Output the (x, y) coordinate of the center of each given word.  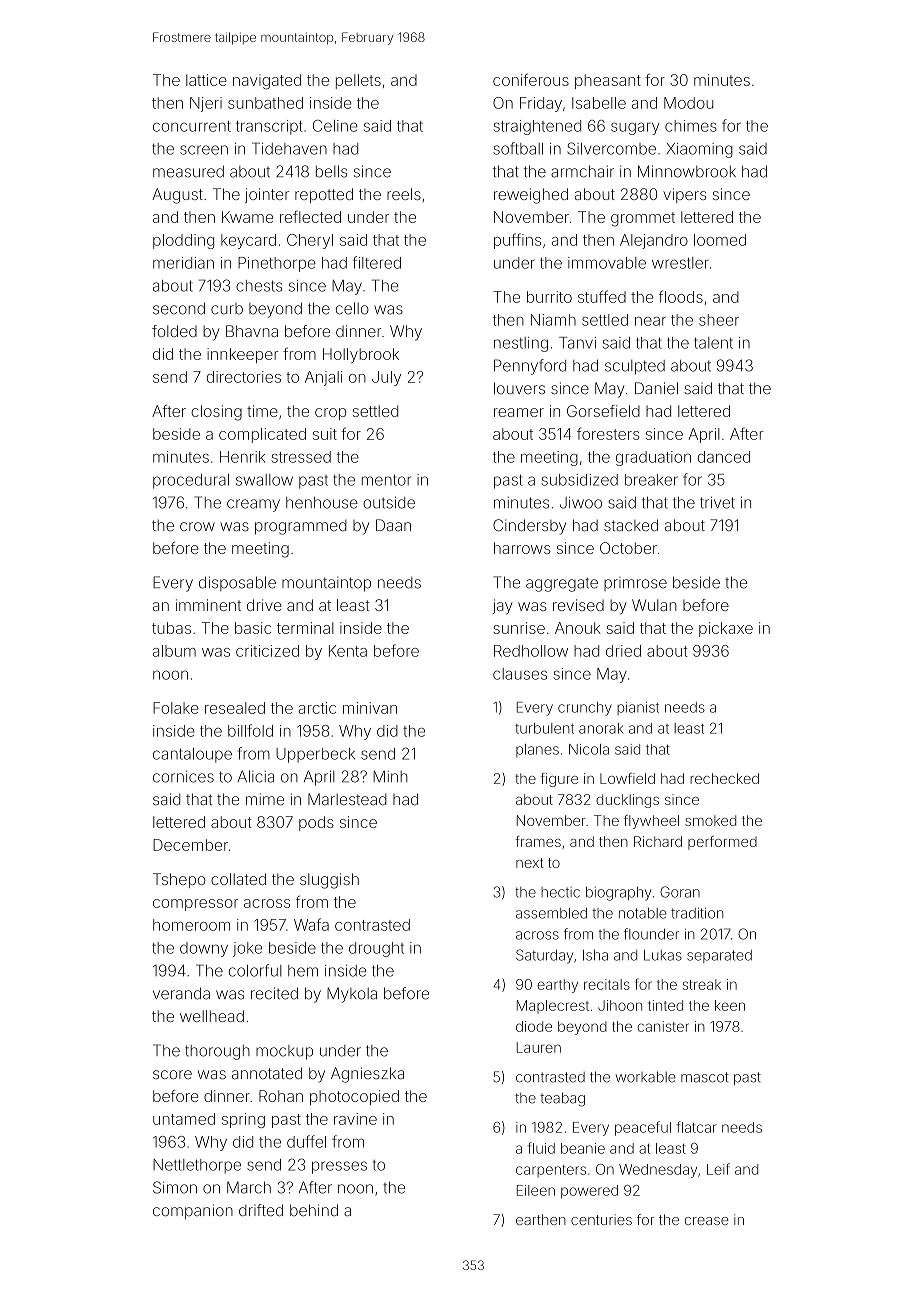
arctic (317, 708)
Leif (718, 1169)
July (386, 378)
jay (502, 607)
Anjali (323, 378)
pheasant (608, 81)
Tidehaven (289, 148)
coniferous (531, 79)
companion (193, 1211)
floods (681, 296)
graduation (653, 458)
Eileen (536, 1190)
